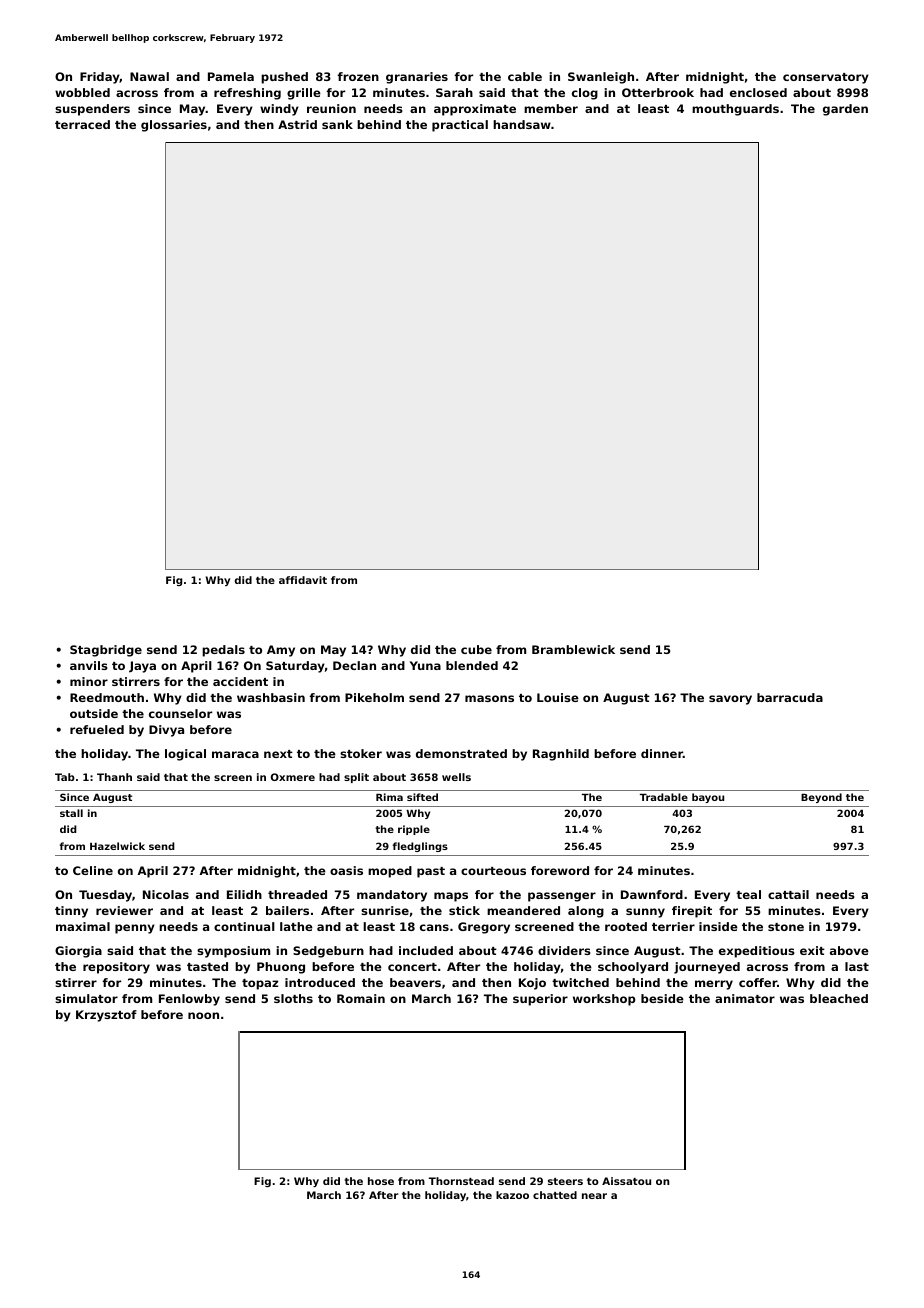  I want to click on cattail, so click(788, 894).
